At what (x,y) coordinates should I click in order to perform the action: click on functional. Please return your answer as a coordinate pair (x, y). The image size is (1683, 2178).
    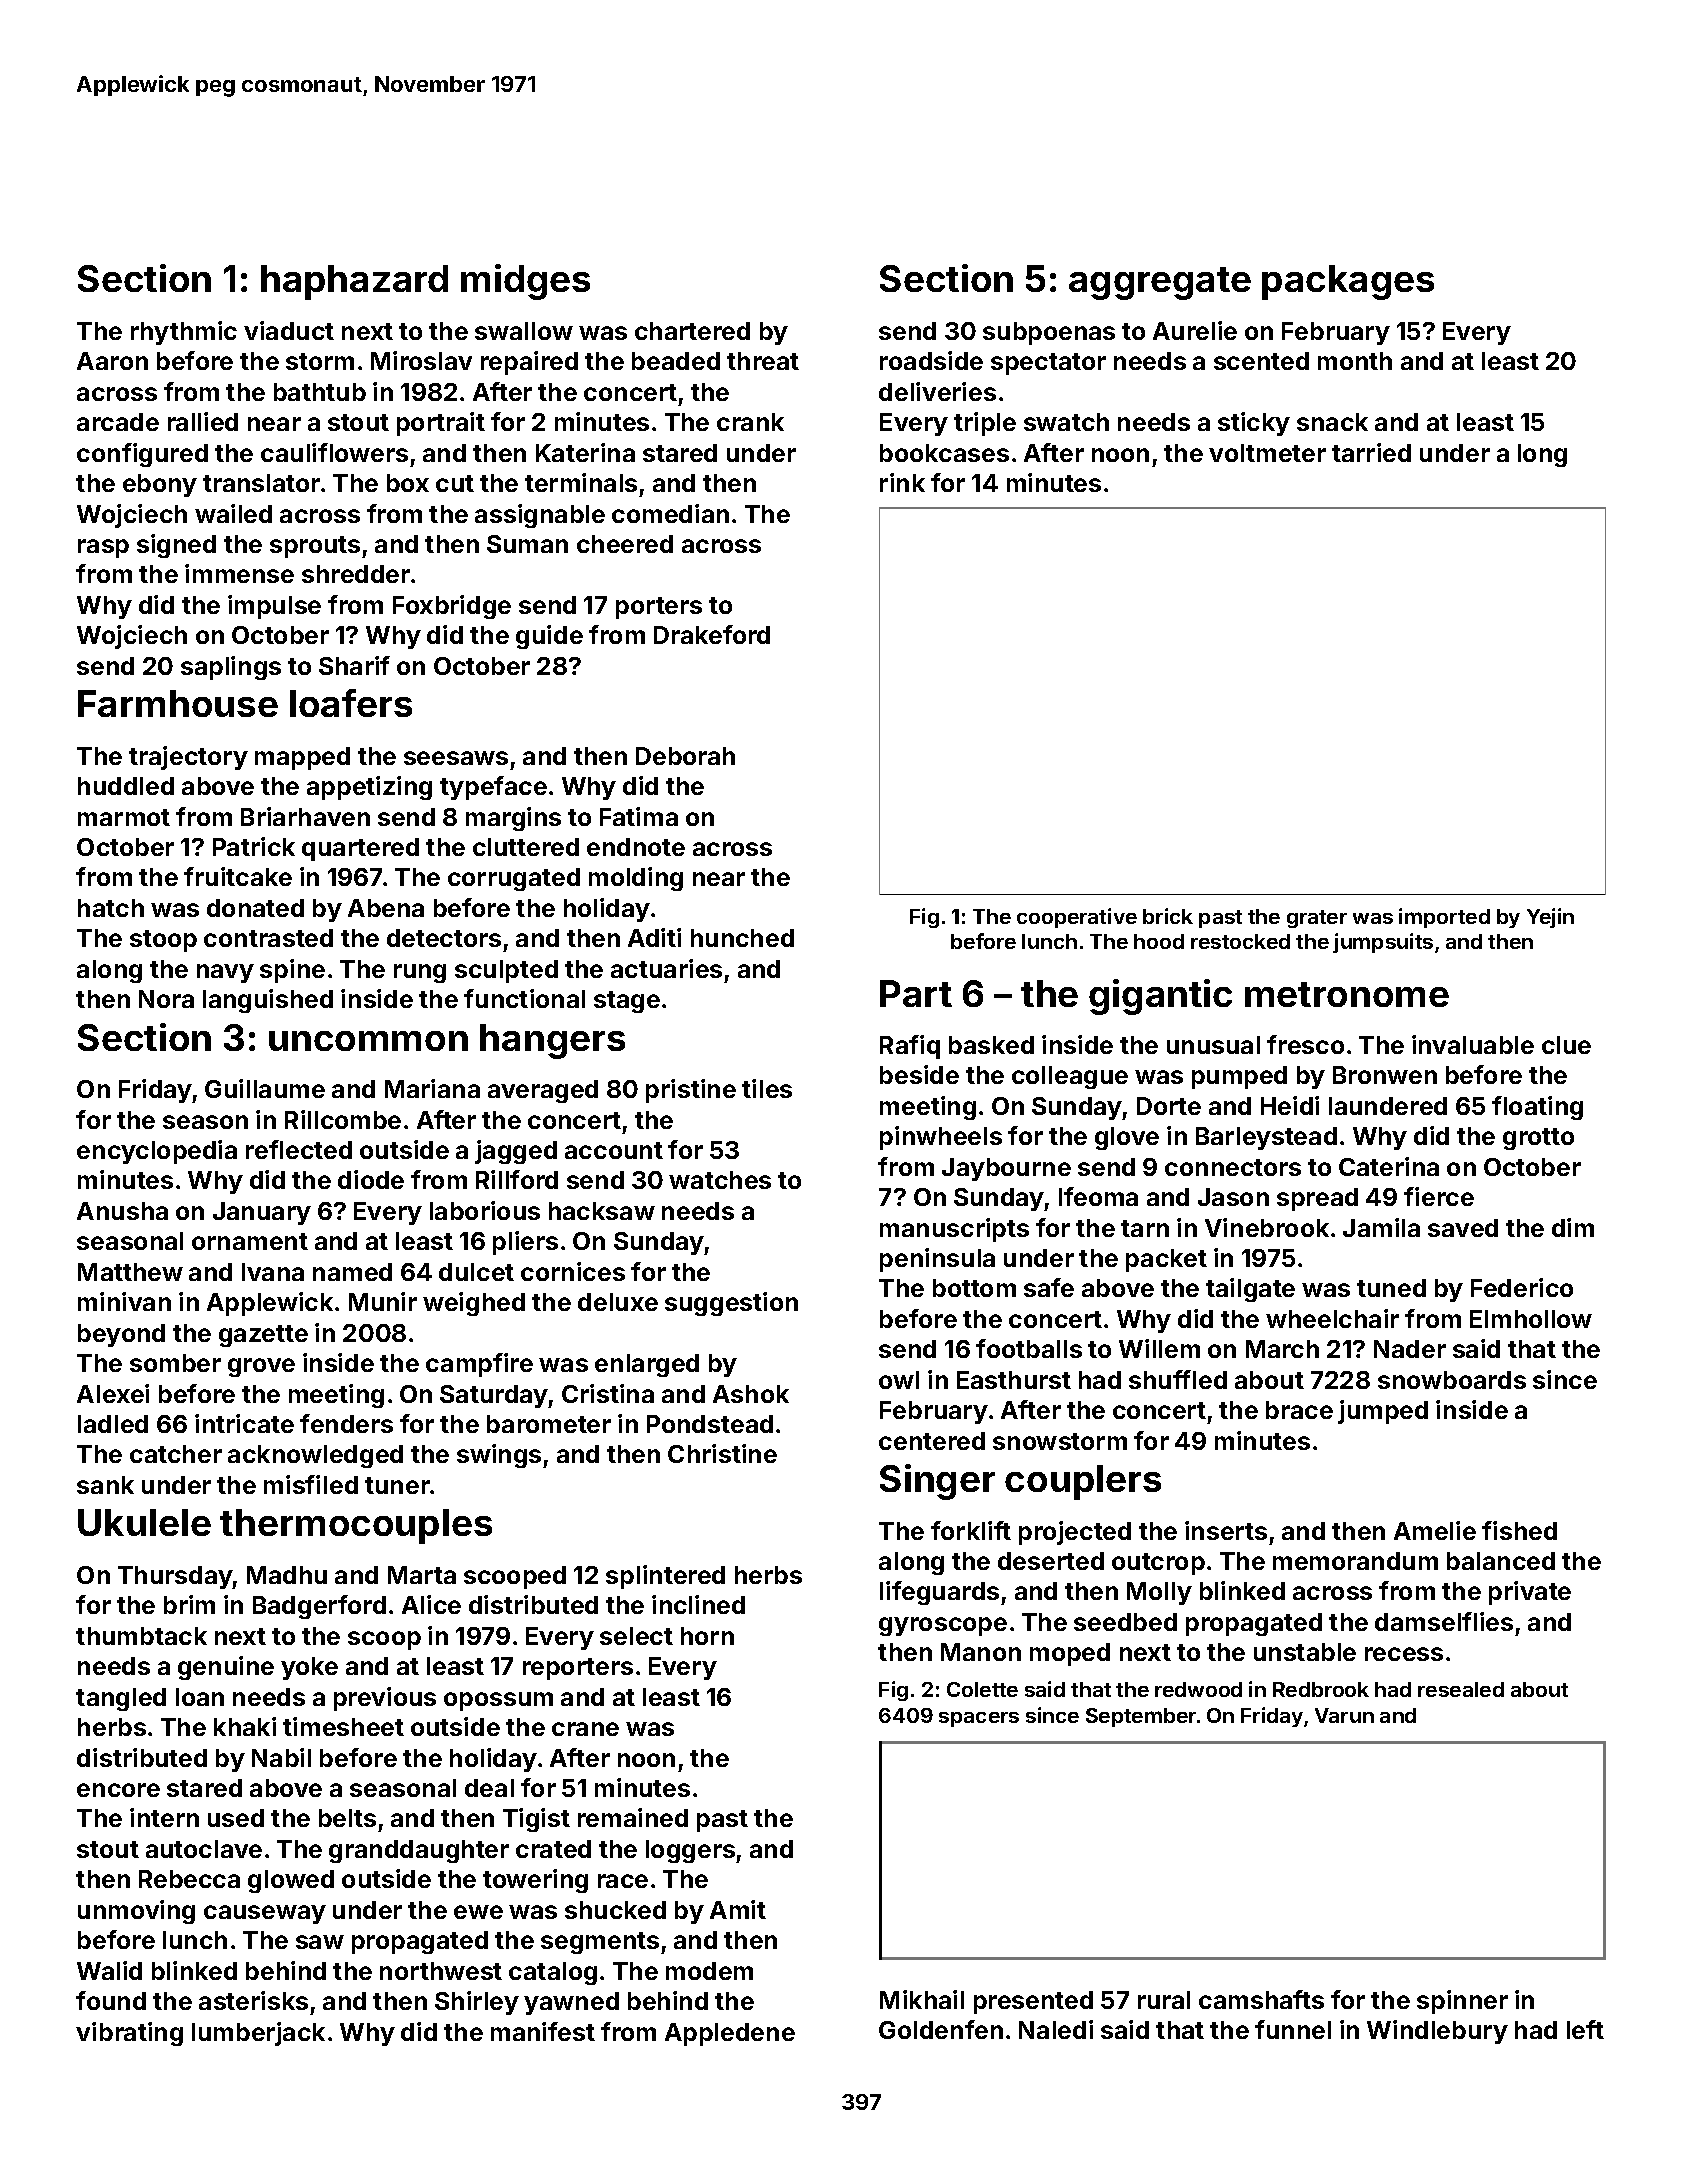
    Looking at the image, I should click on (524, 998).
